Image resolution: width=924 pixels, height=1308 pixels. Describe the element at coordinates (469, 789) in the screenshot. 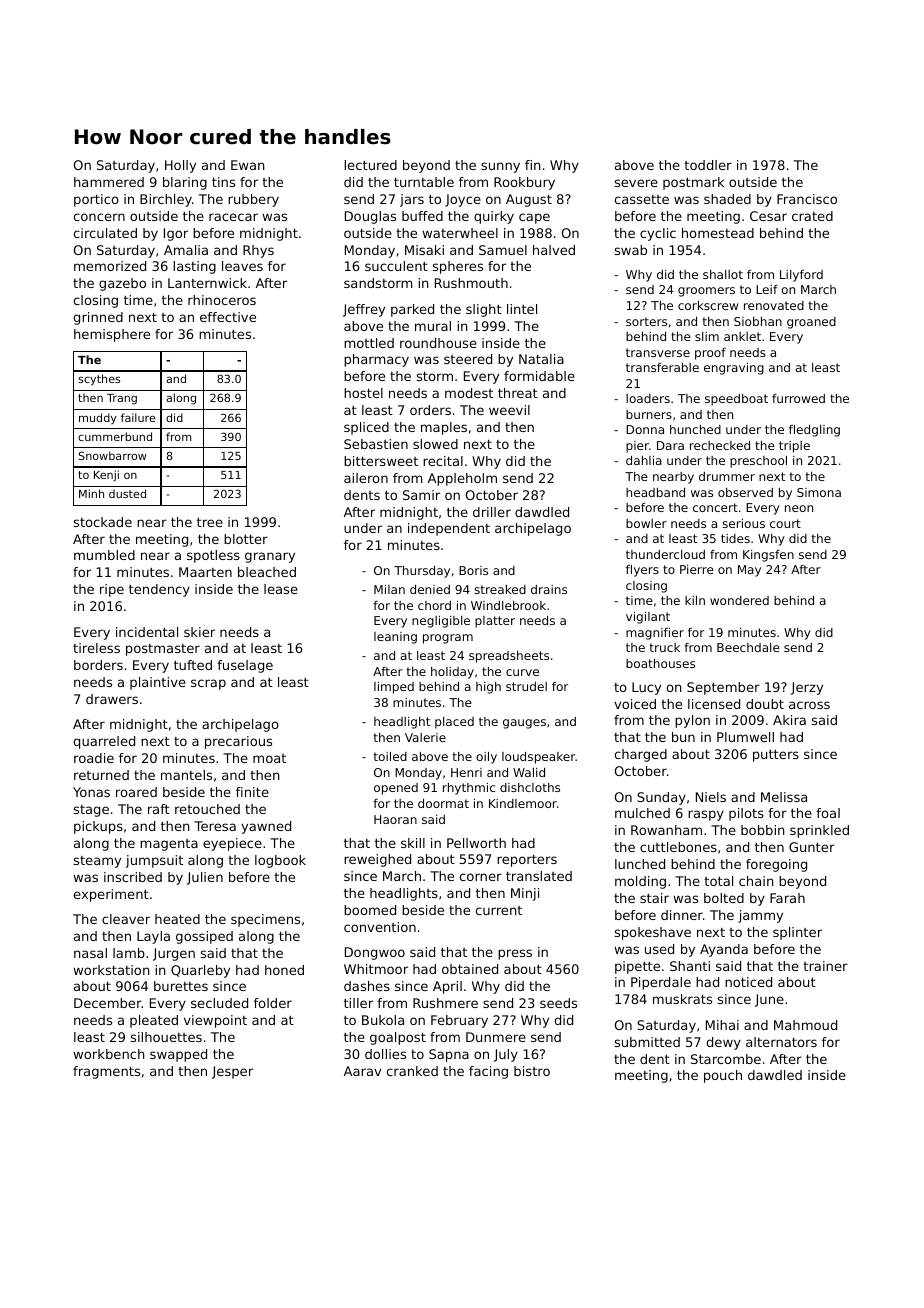

I see `rhythmic` at that location.
